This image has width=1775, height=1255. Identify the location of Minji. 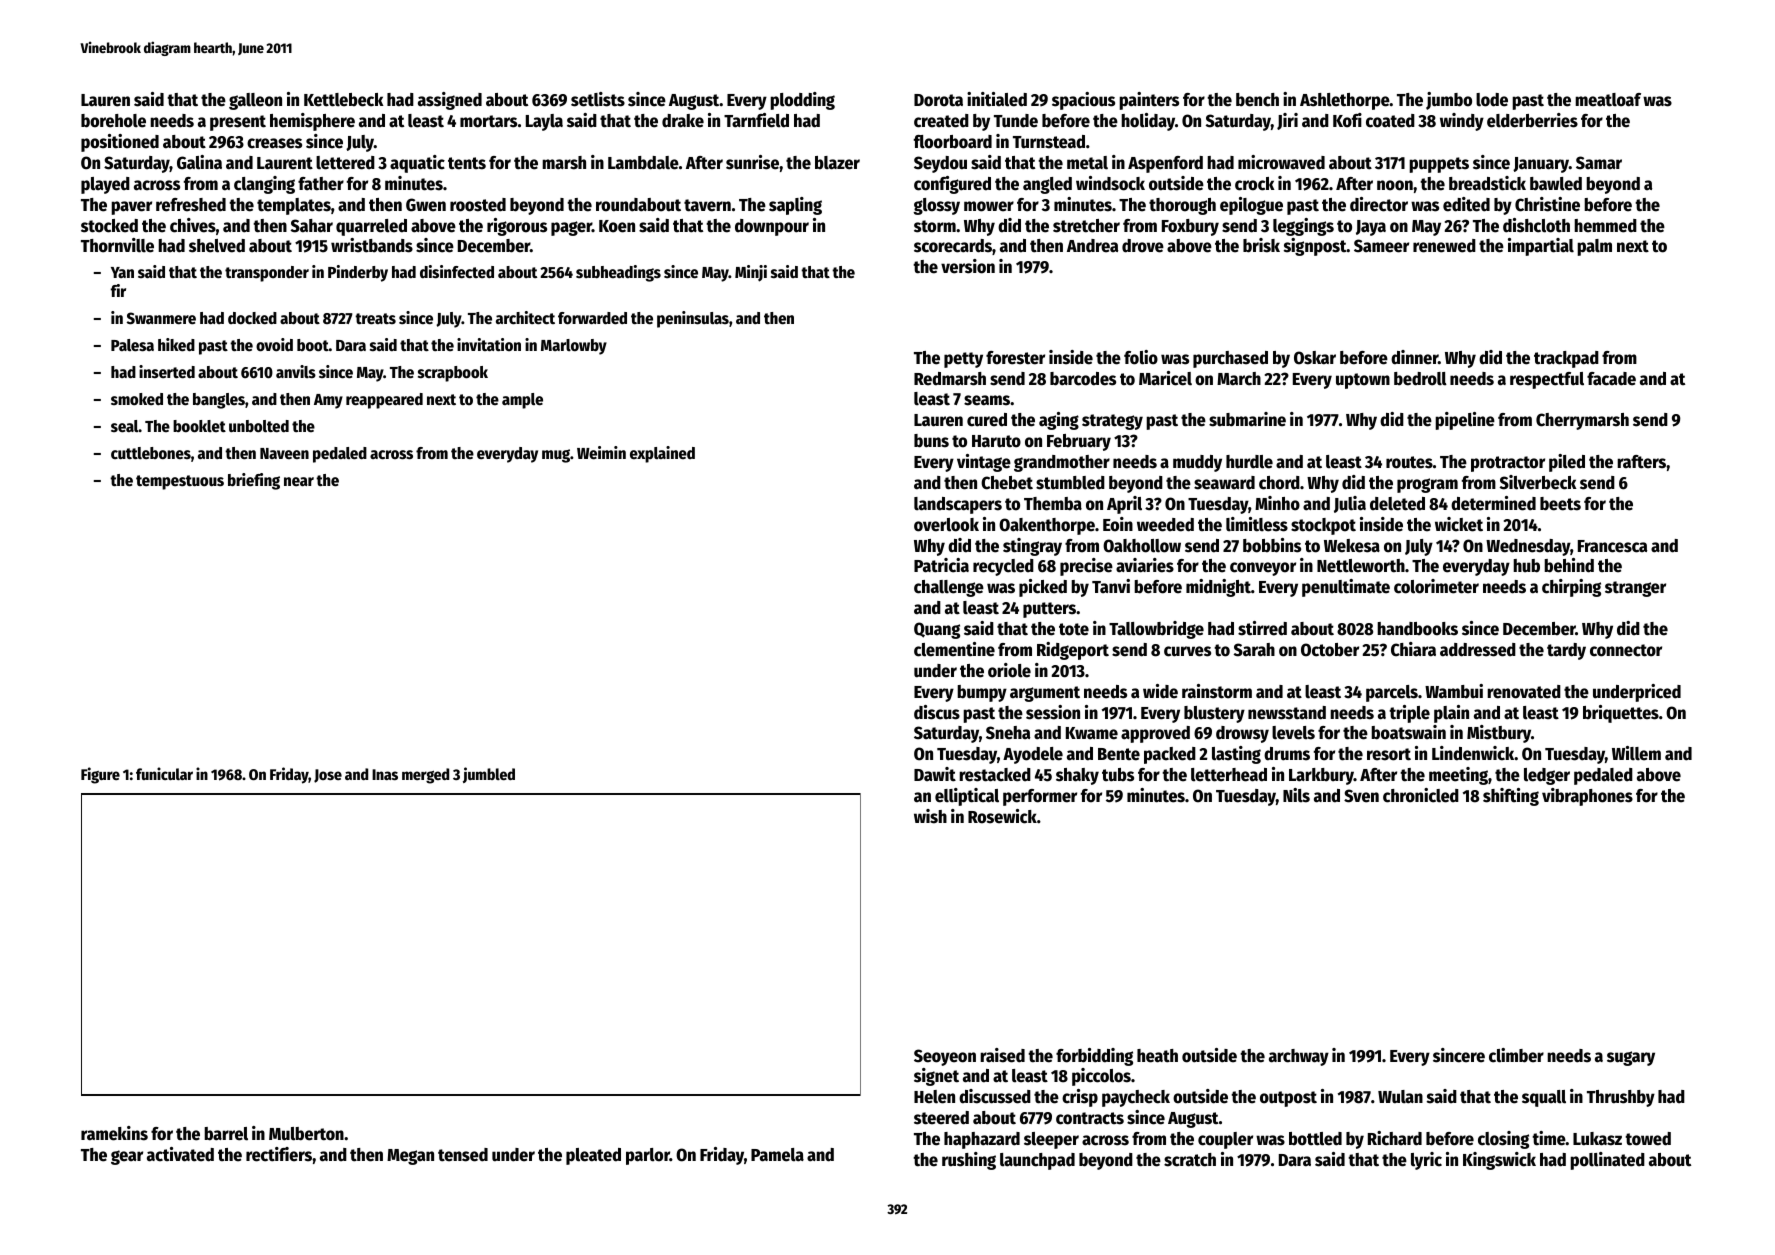
(751, 273).
